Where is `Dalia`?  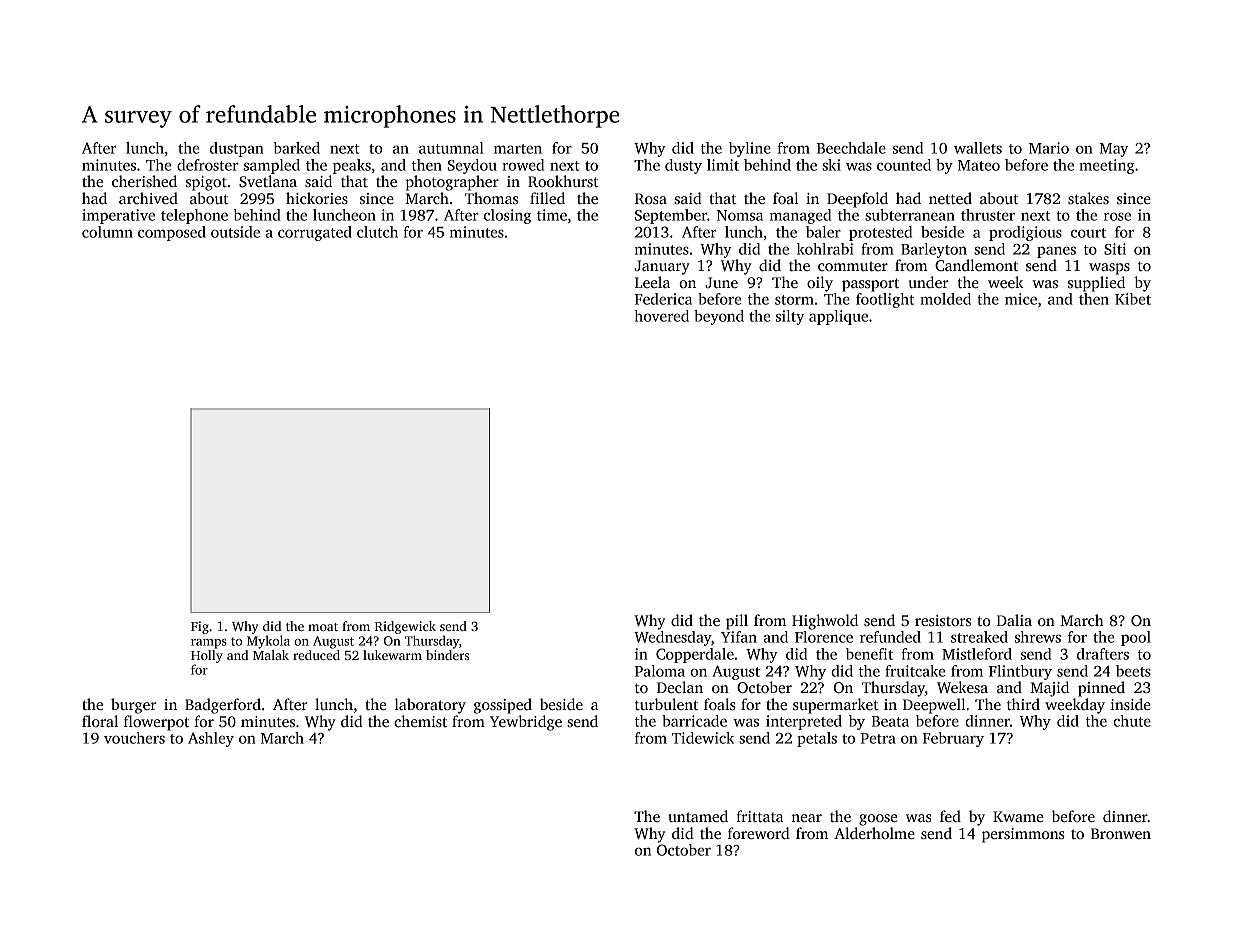 Dalia is located at coordinates (1014, 620).
